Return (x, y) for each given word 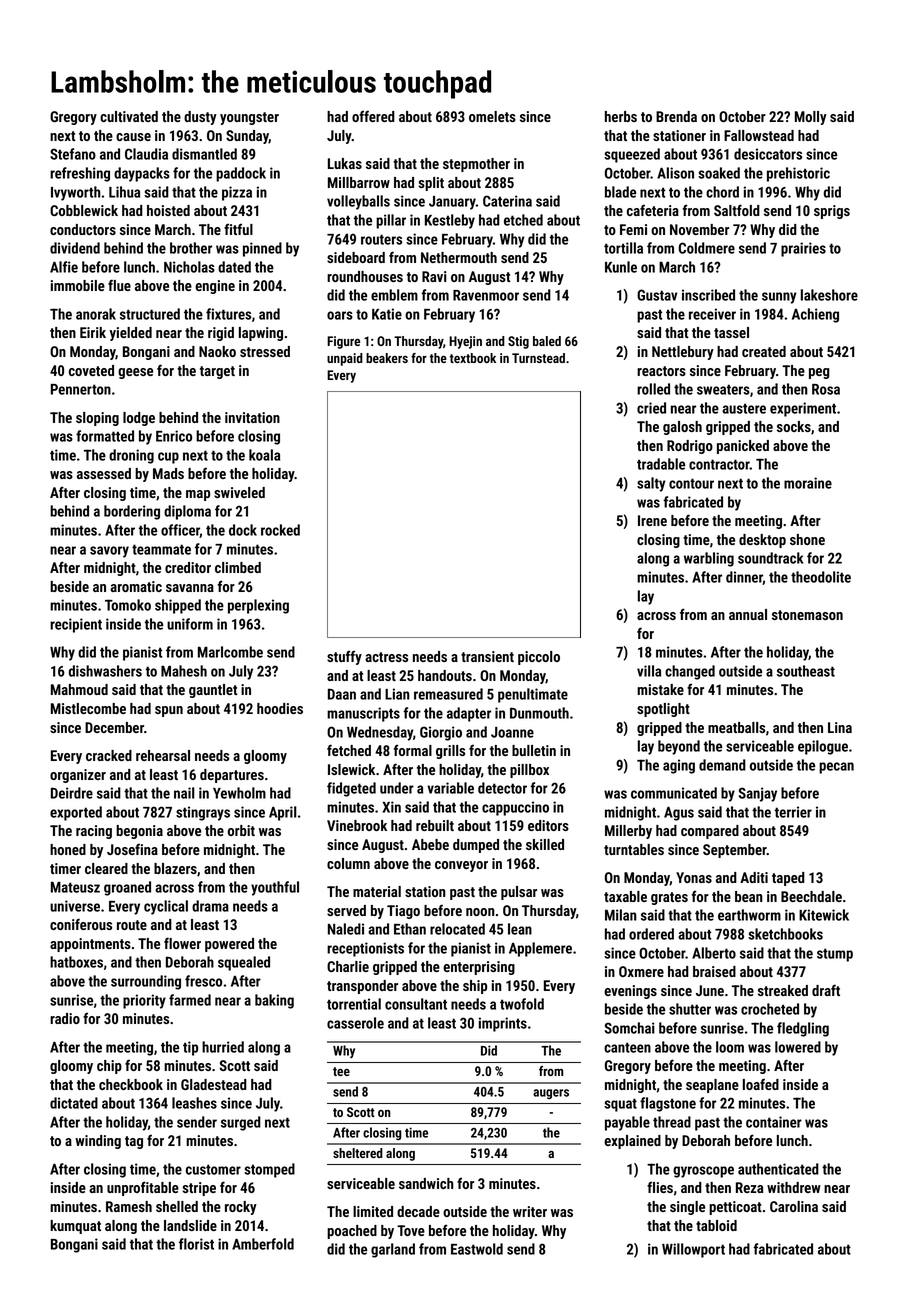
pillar (391, 221)
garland (393, 1250)
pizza (237, 193)
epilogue (823, 747)
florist (196, 1244)
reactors (661, 371)
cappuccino (515, 808)
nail (184, 793)
